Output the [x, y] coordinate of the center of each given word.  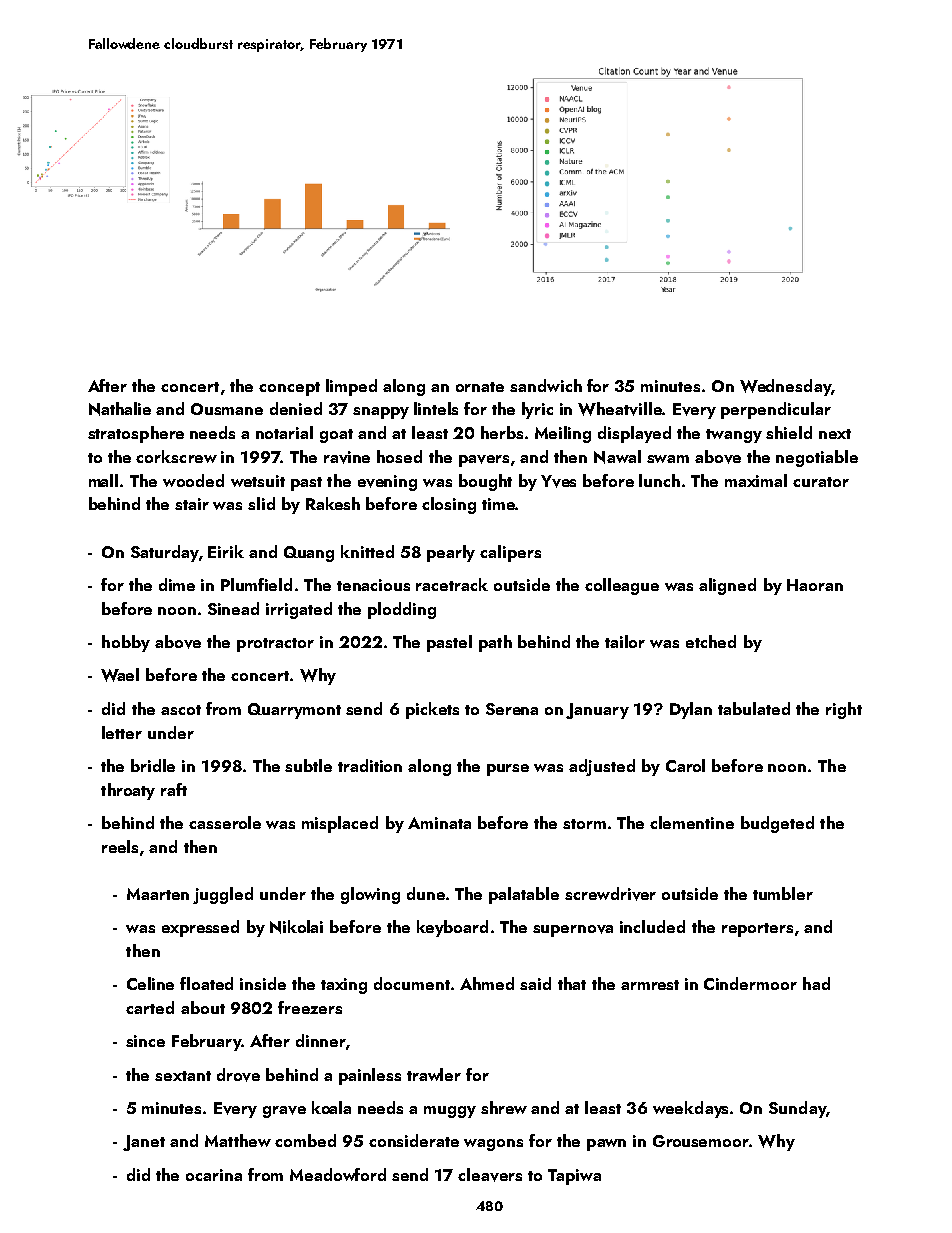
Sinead [233, 608]
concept [289, 389]
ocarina [214, 1175]
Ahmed [487, 983]
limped [351, 387]
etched [711, 641]
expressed [200, 928]
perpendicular [776, 410]
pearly [451, 553]
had [816, 983]
